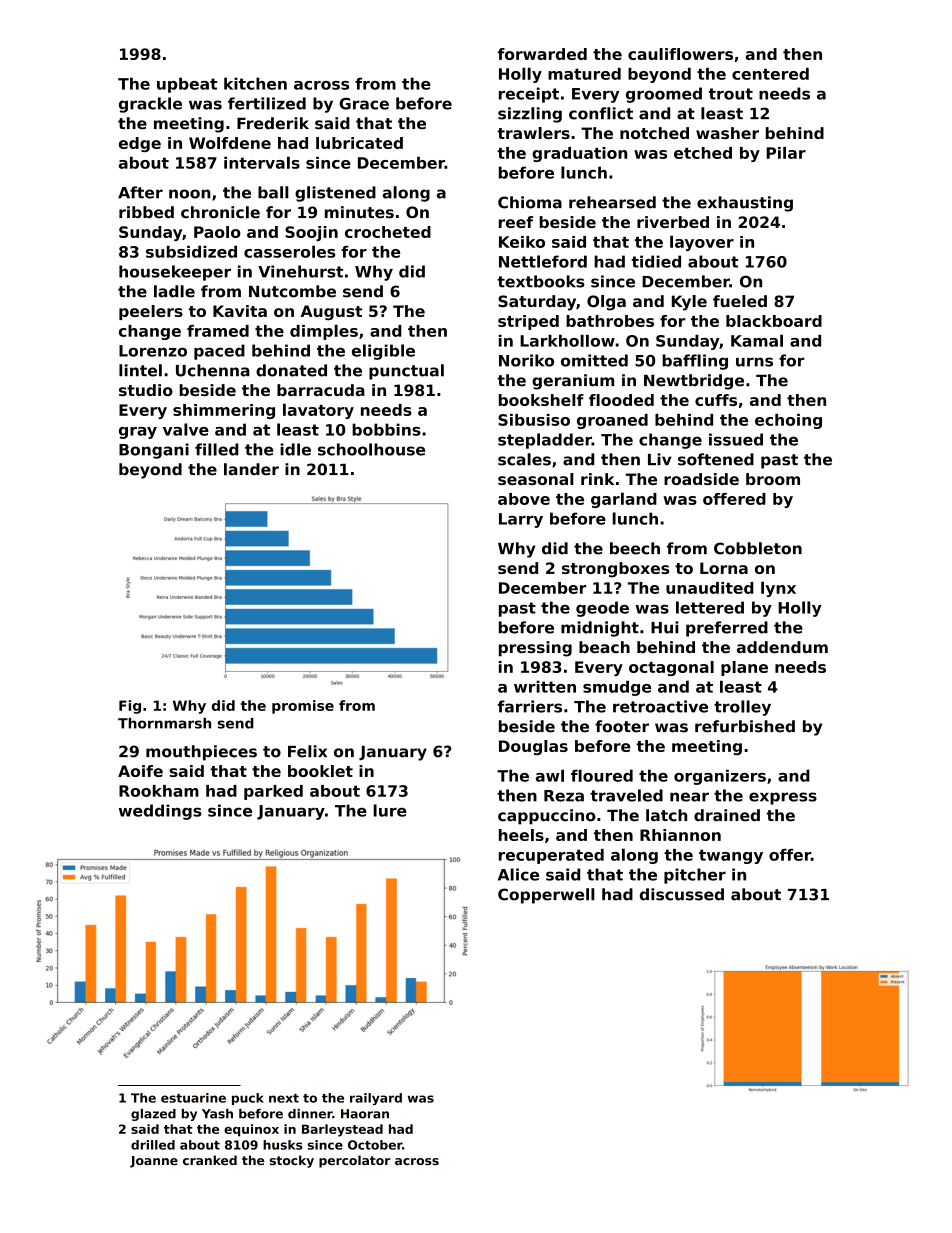 Image resolution: width=952 pixels, height=1233 pixels. What do you see at coordinates (390, 810) in the image?
I see `lure` at bounding box center [390, 810].
